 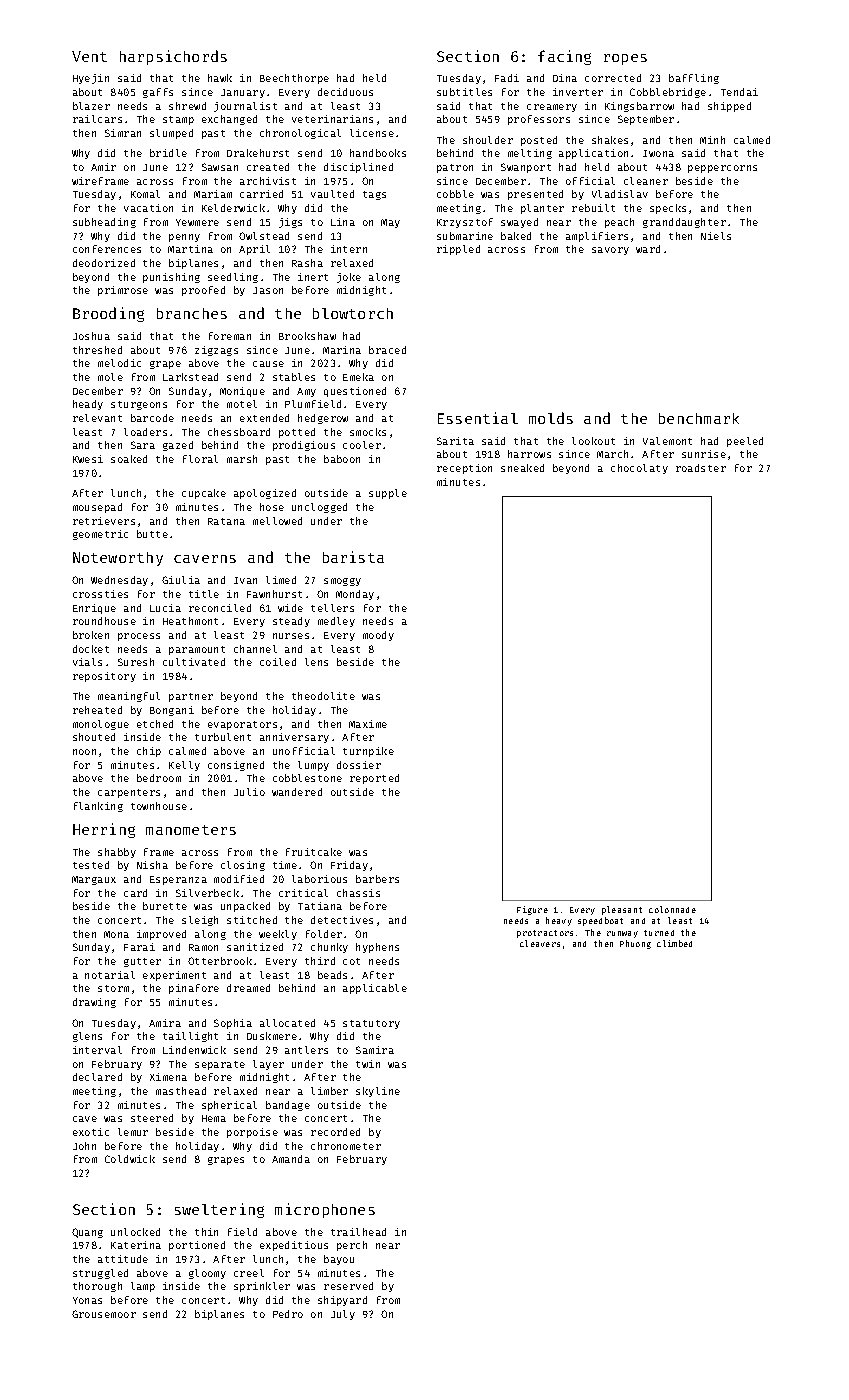 I want to click on chocolaty, so click(x=639, y=469).
